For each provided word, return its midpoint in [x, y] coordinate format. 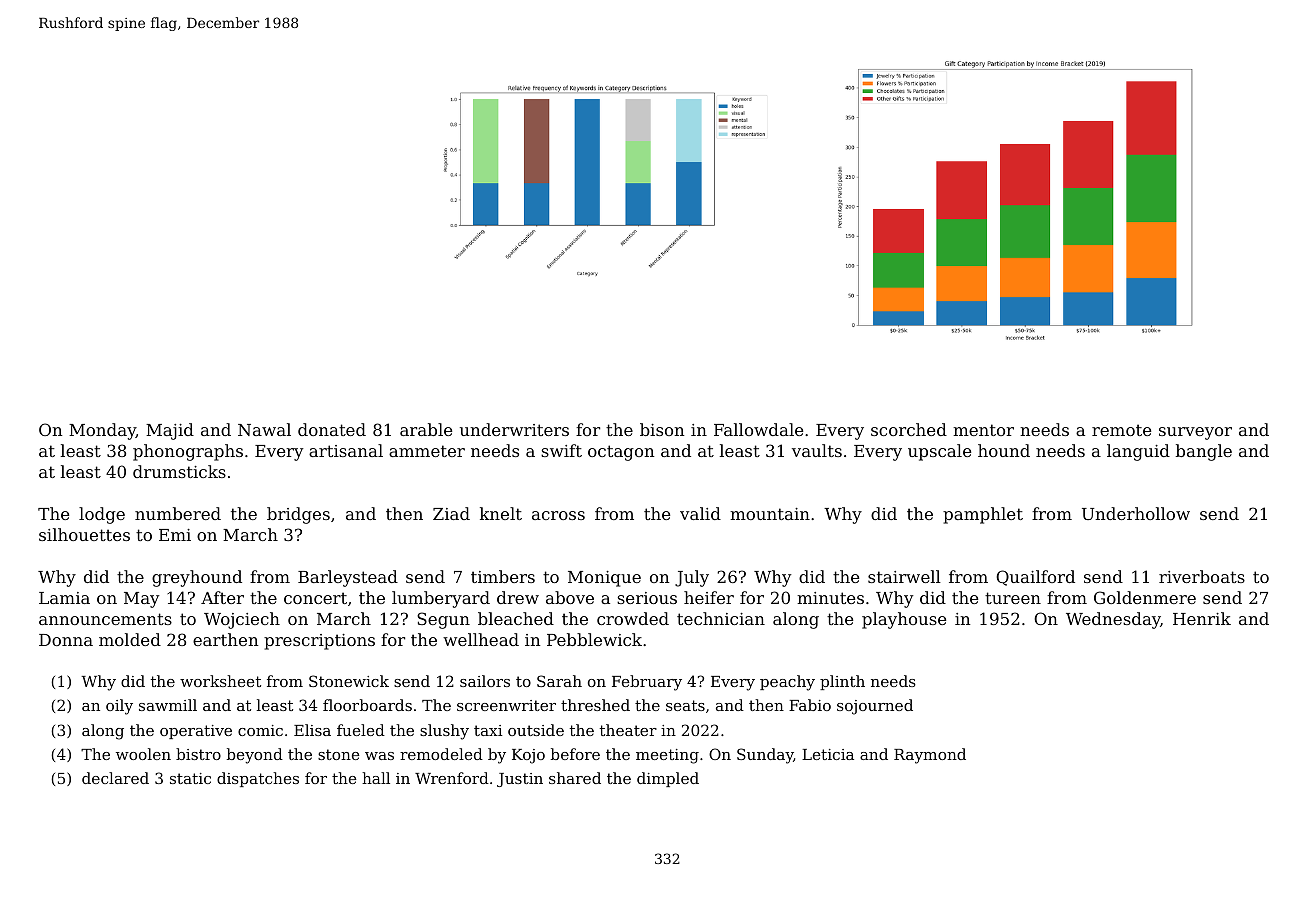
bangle [1204, 452]
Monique [604, 579]
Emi [175, 535]
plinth [842, 682]
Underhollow [1136, 513]
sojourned [875, 707]
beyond [255, 756]
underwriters [514, 429]
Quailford [1035, 578]
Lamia [64, 598]
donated [332, 429]
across [558, 515]
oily [119, 707]
